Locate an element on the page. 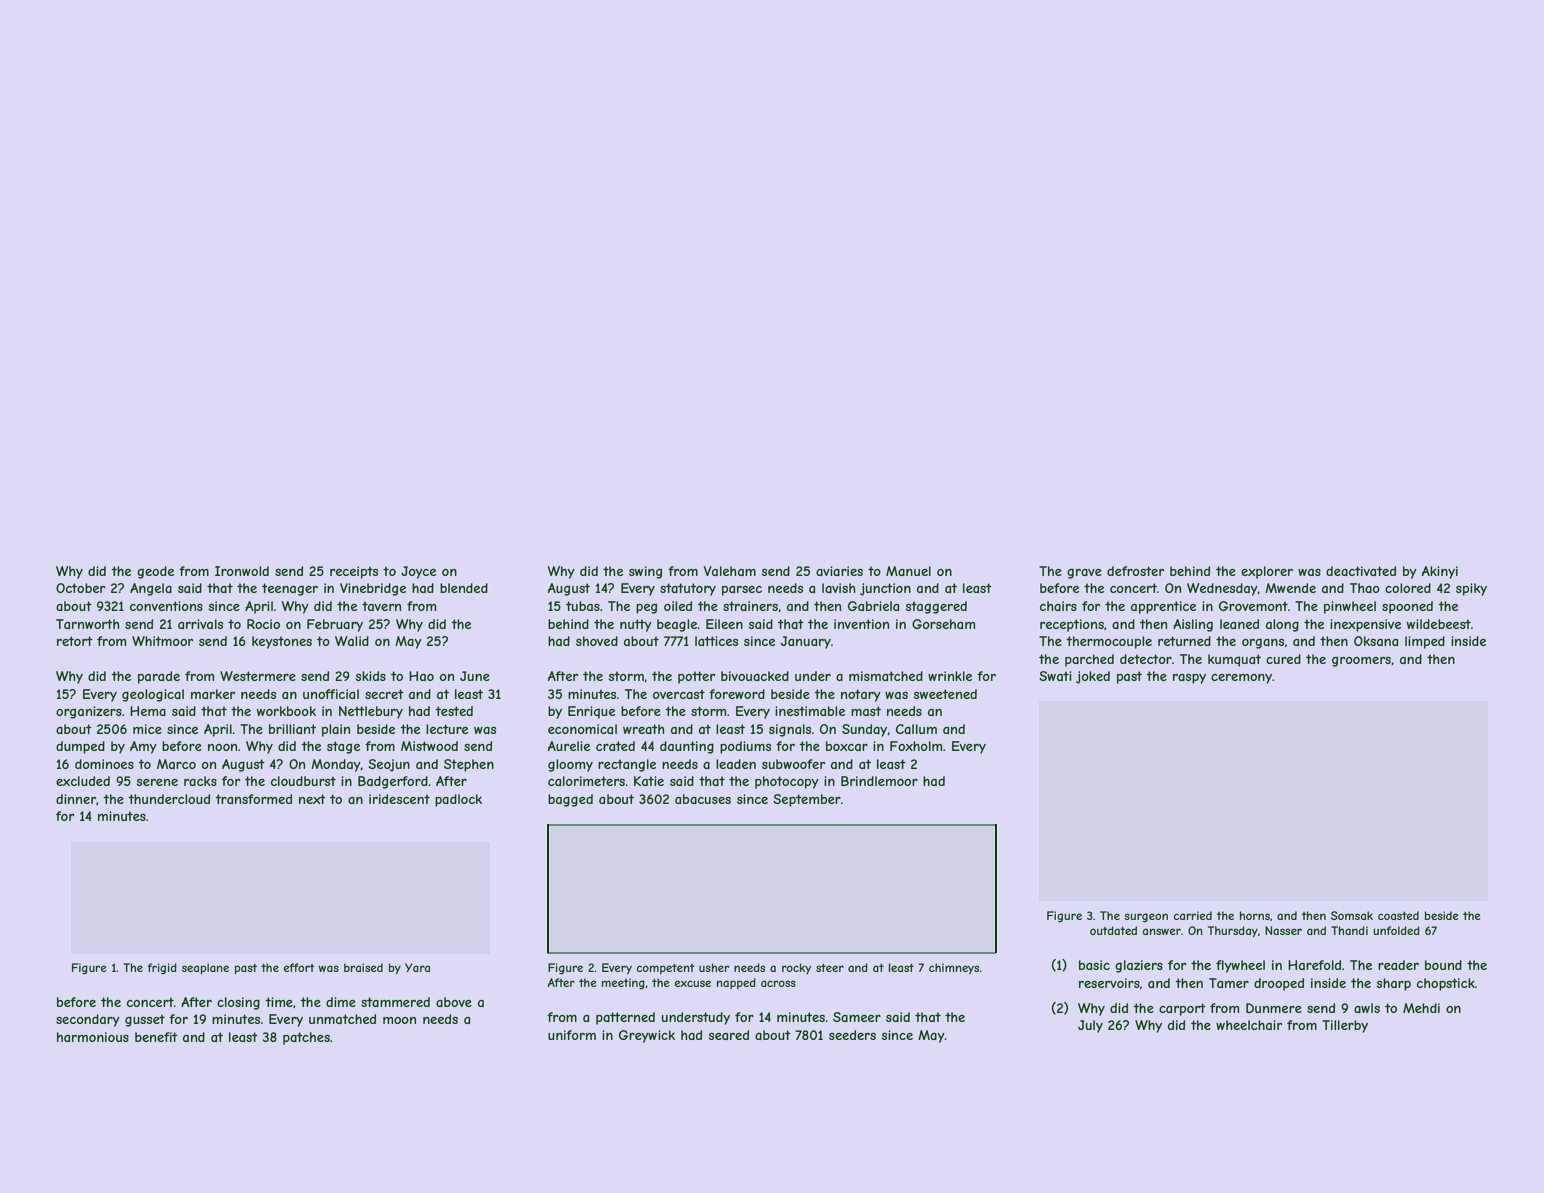 The width and height of the page is (1544, 1193). peg is located at coordinates (646, 608).
